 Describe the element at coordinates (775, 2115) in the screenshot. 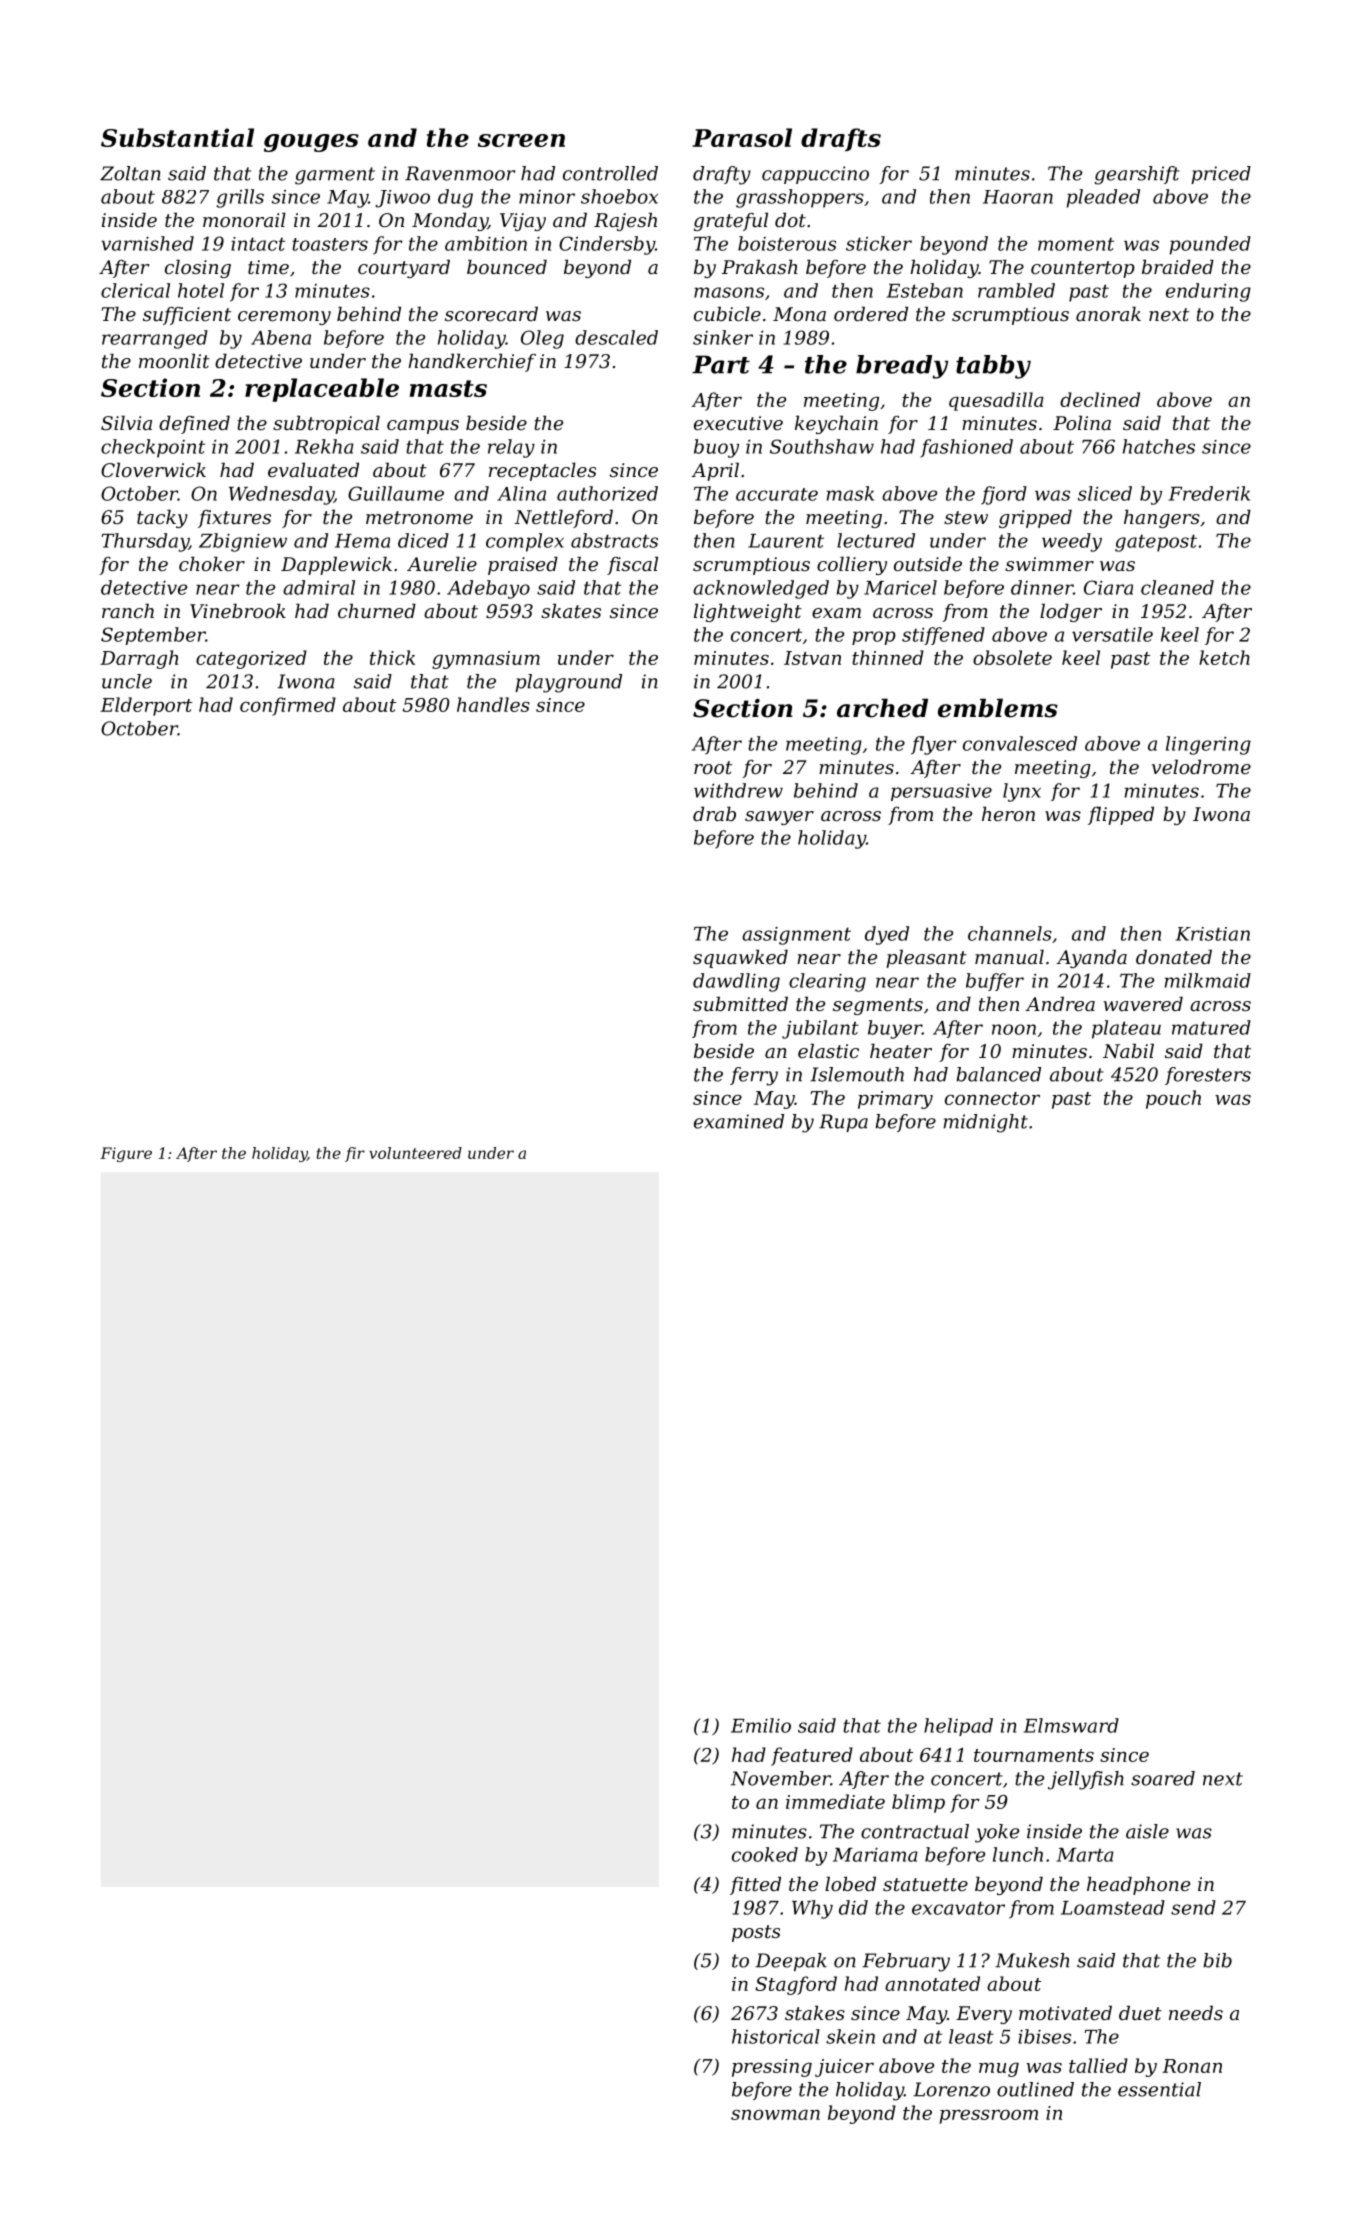

I see `snowman` at that location.
